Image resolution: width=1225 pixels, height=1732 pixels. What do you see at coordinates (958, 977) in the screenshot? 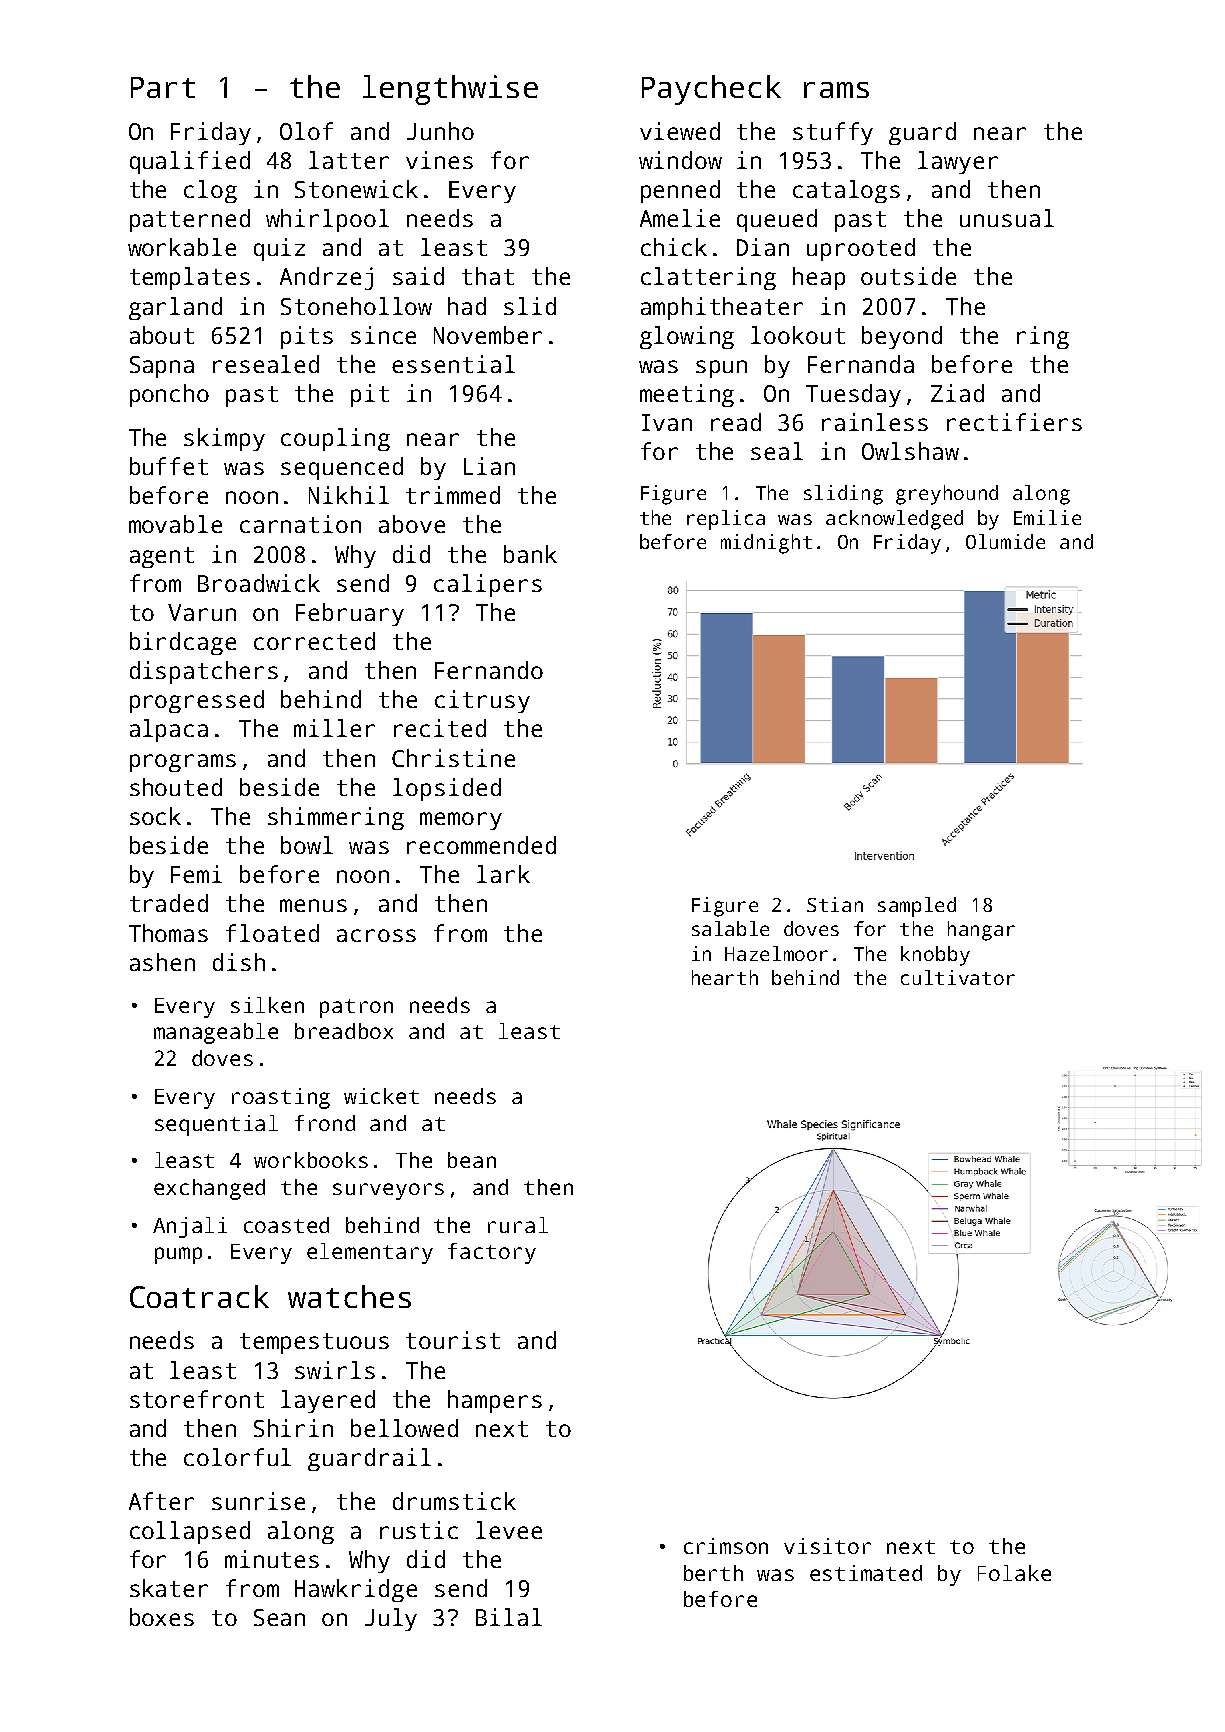
I see `cultivator` at bounding box center [958, 977].
